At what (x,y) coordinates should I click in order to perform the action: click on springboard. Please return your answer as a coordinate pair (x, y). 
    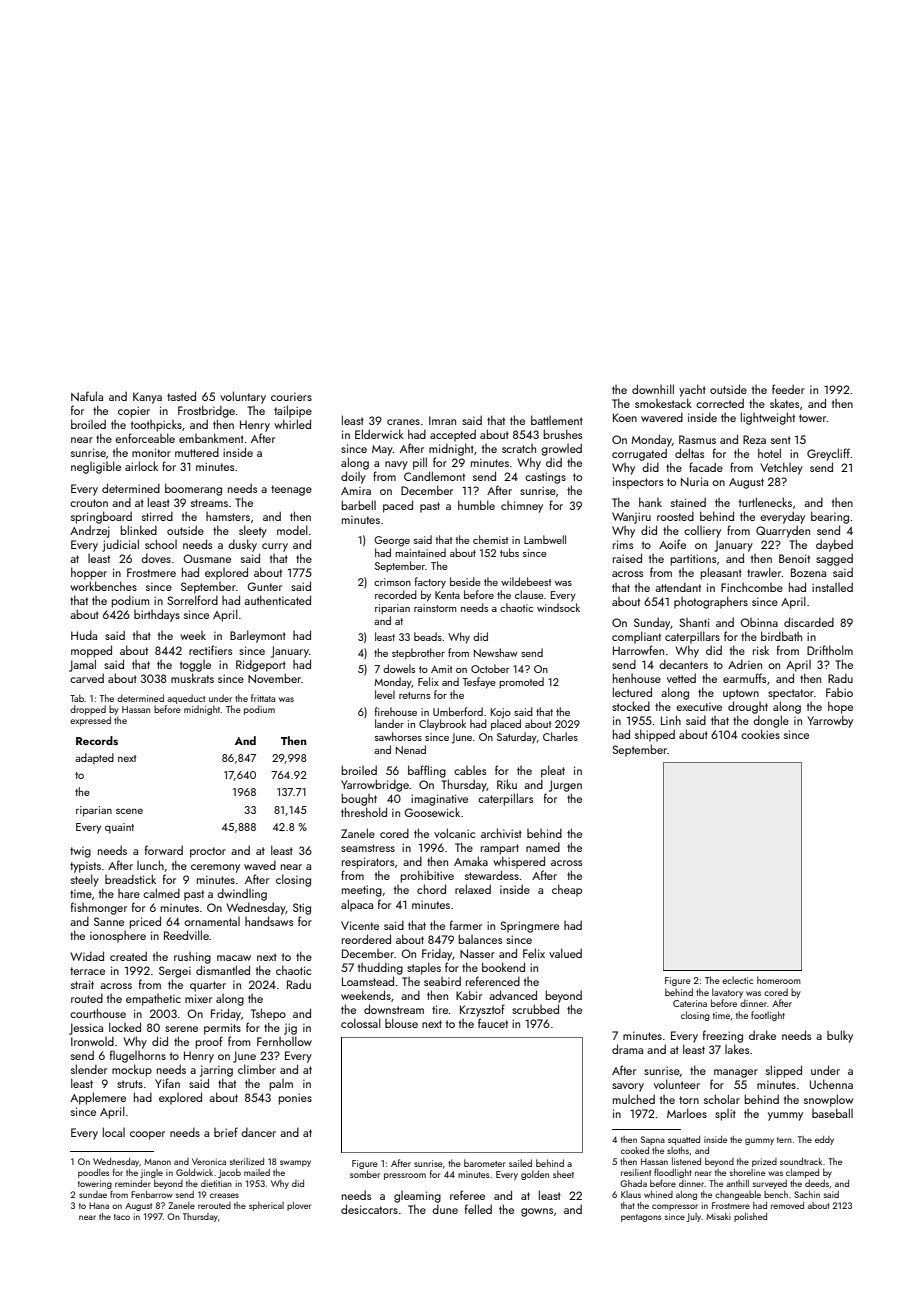
    Looking at the image, I should click on (101, 517).
